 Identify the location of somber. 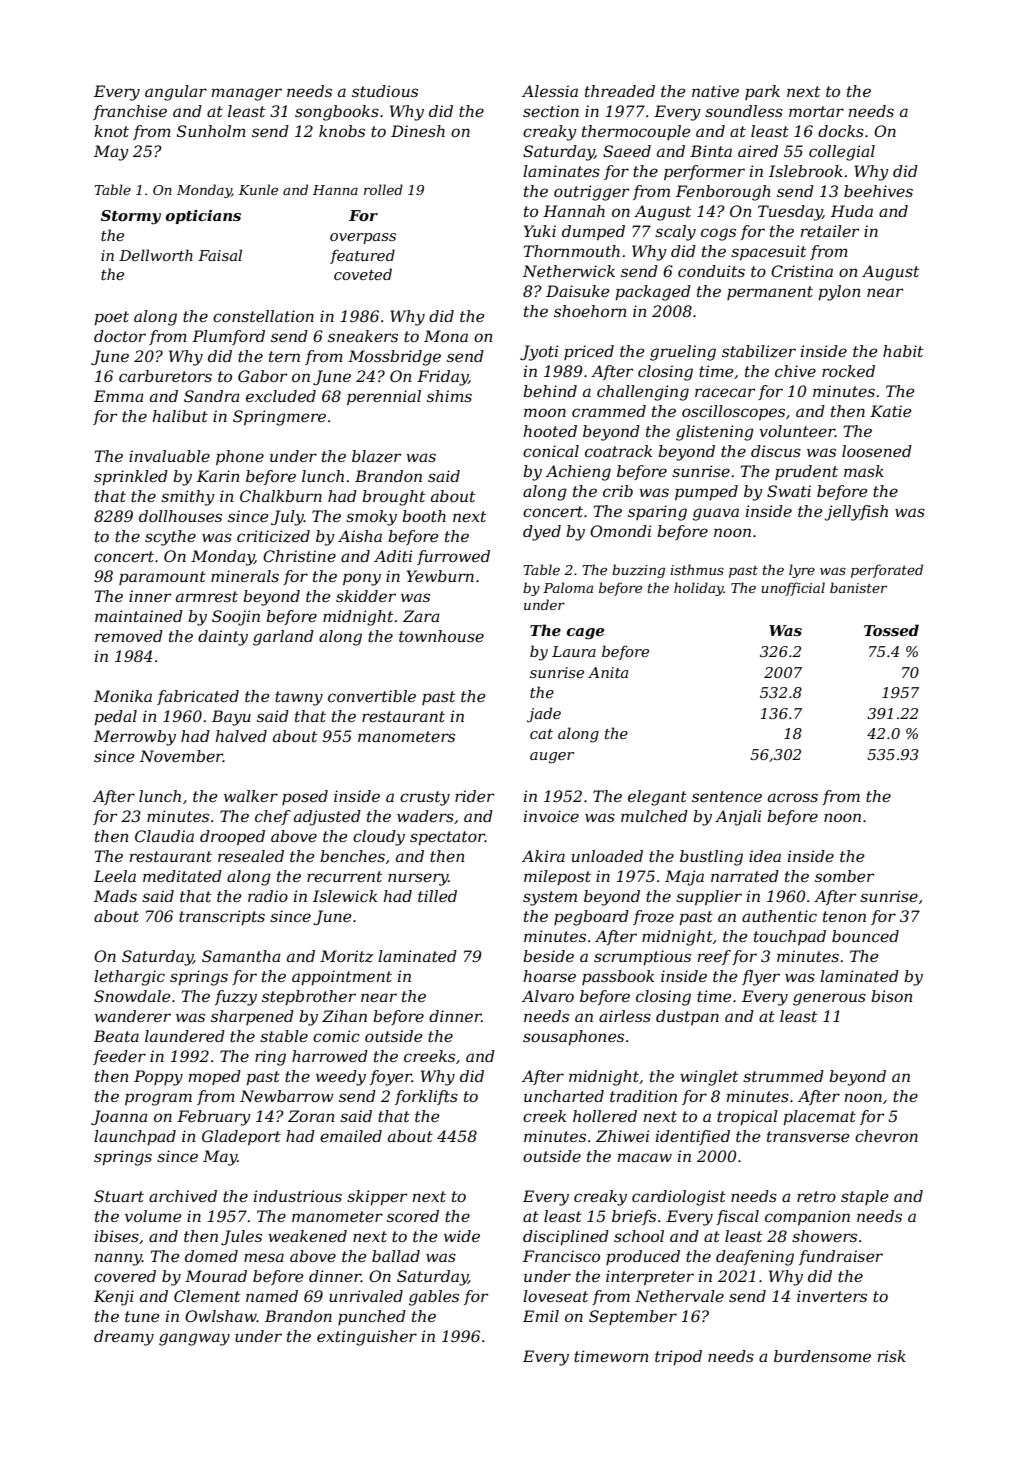
(844, 876).
